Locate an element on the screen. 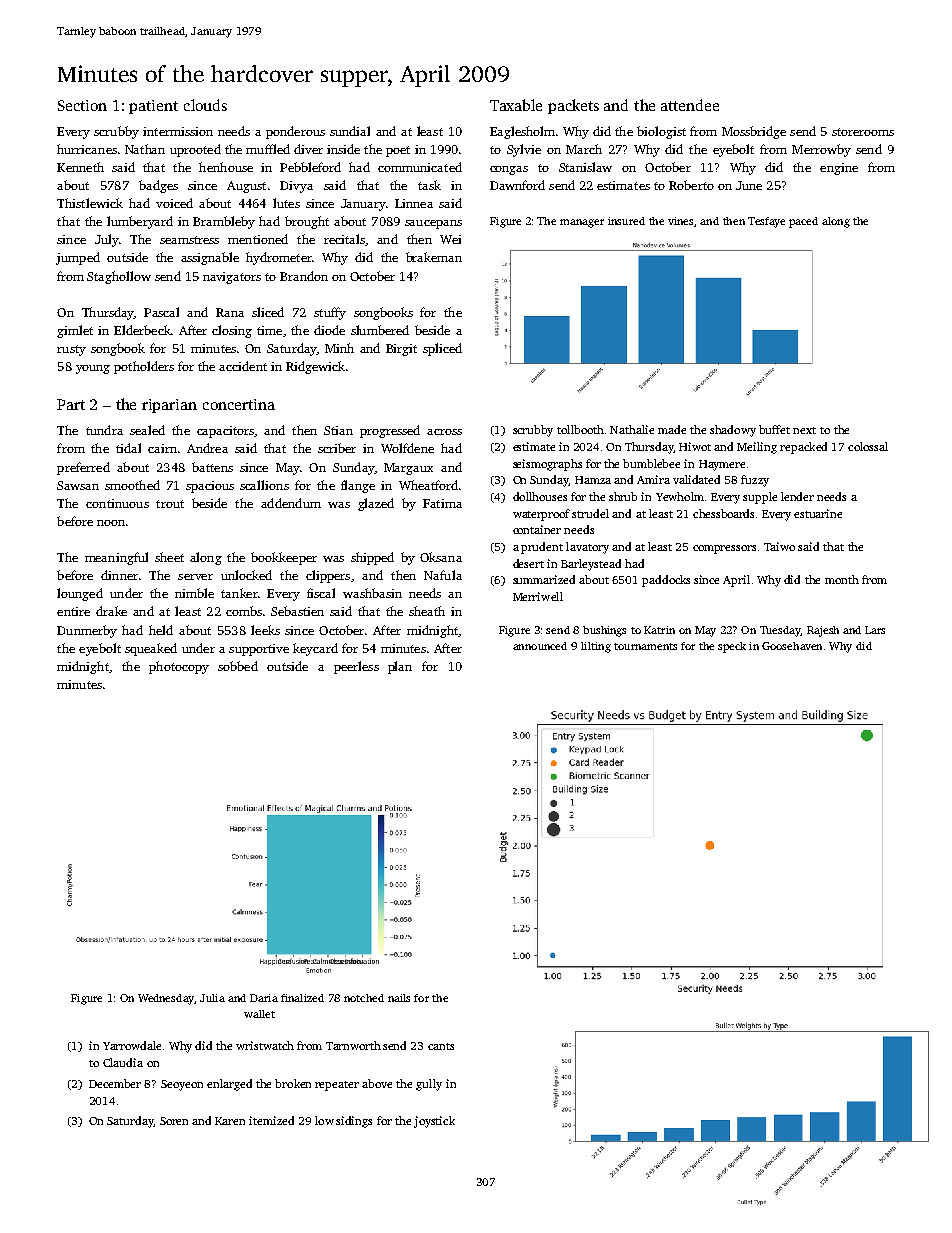  Karen is located at coordinates (230, 1121).
